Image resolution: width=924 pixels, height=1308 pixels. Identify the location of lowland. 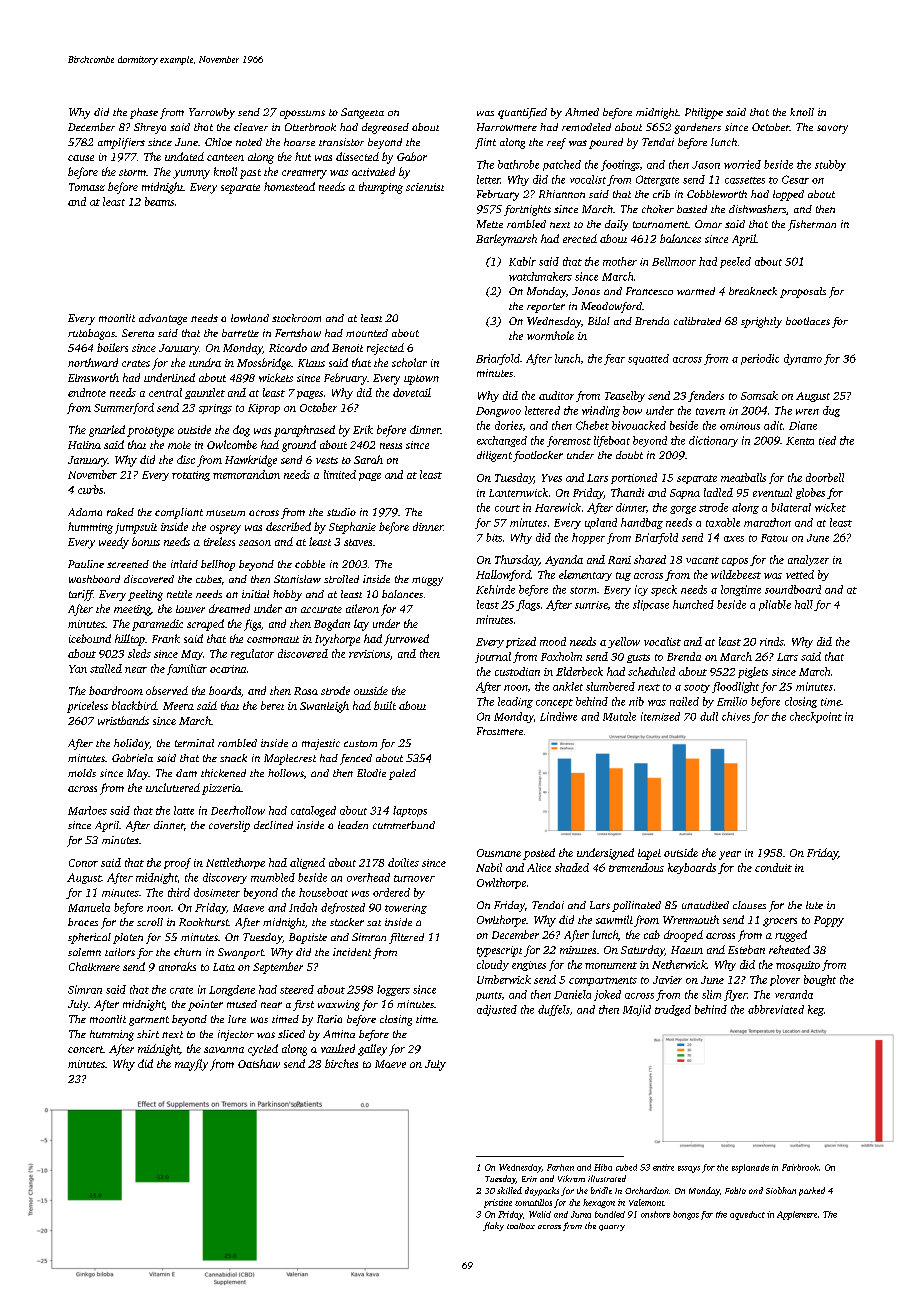
(250, 318).
